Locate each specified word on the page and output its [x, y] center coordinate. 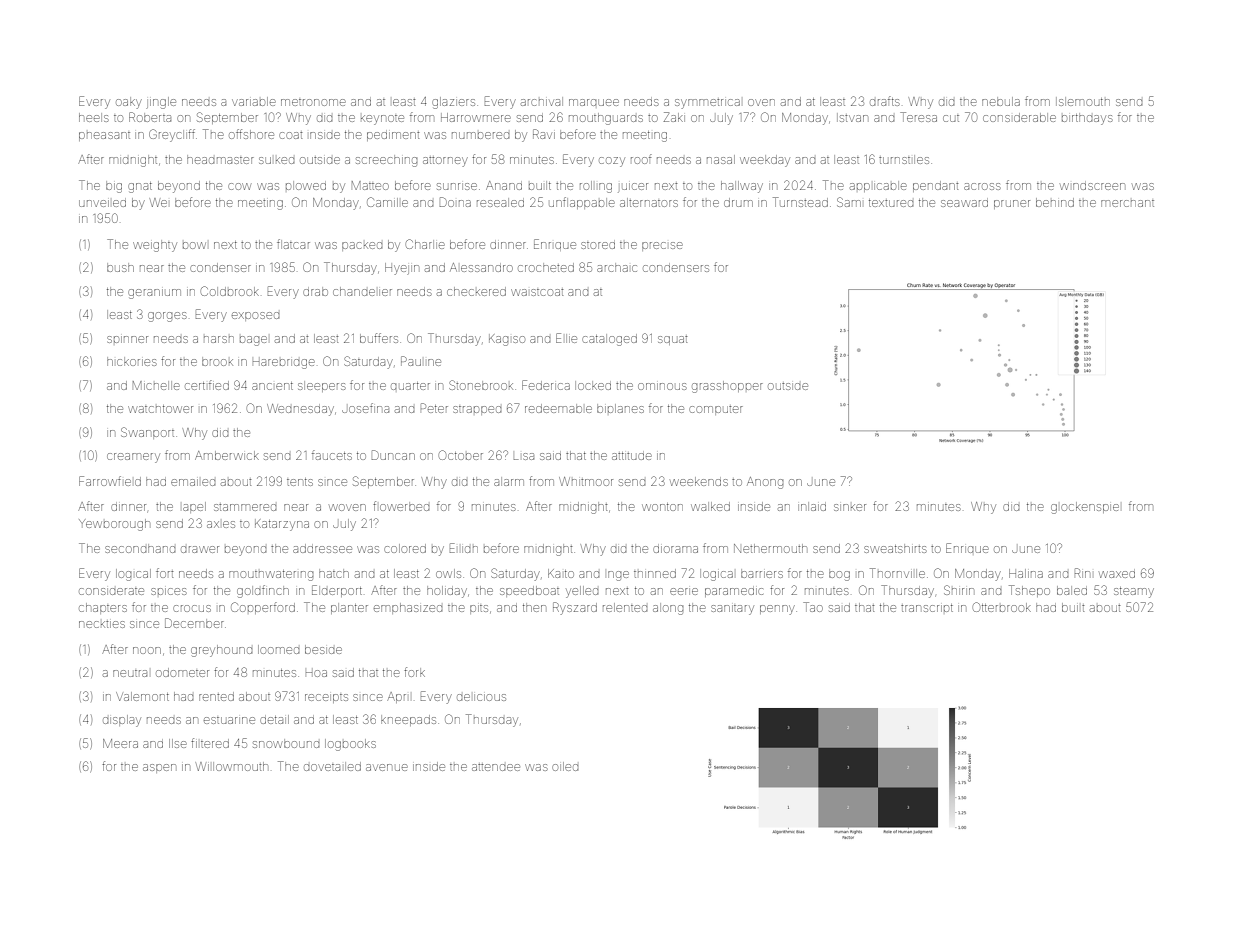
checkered [476, 291]
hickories [132, 361]
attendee [496, 767]
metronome [313, 102]
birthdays [1087, 119]
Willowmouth [232, 766]
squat [672, 340]
